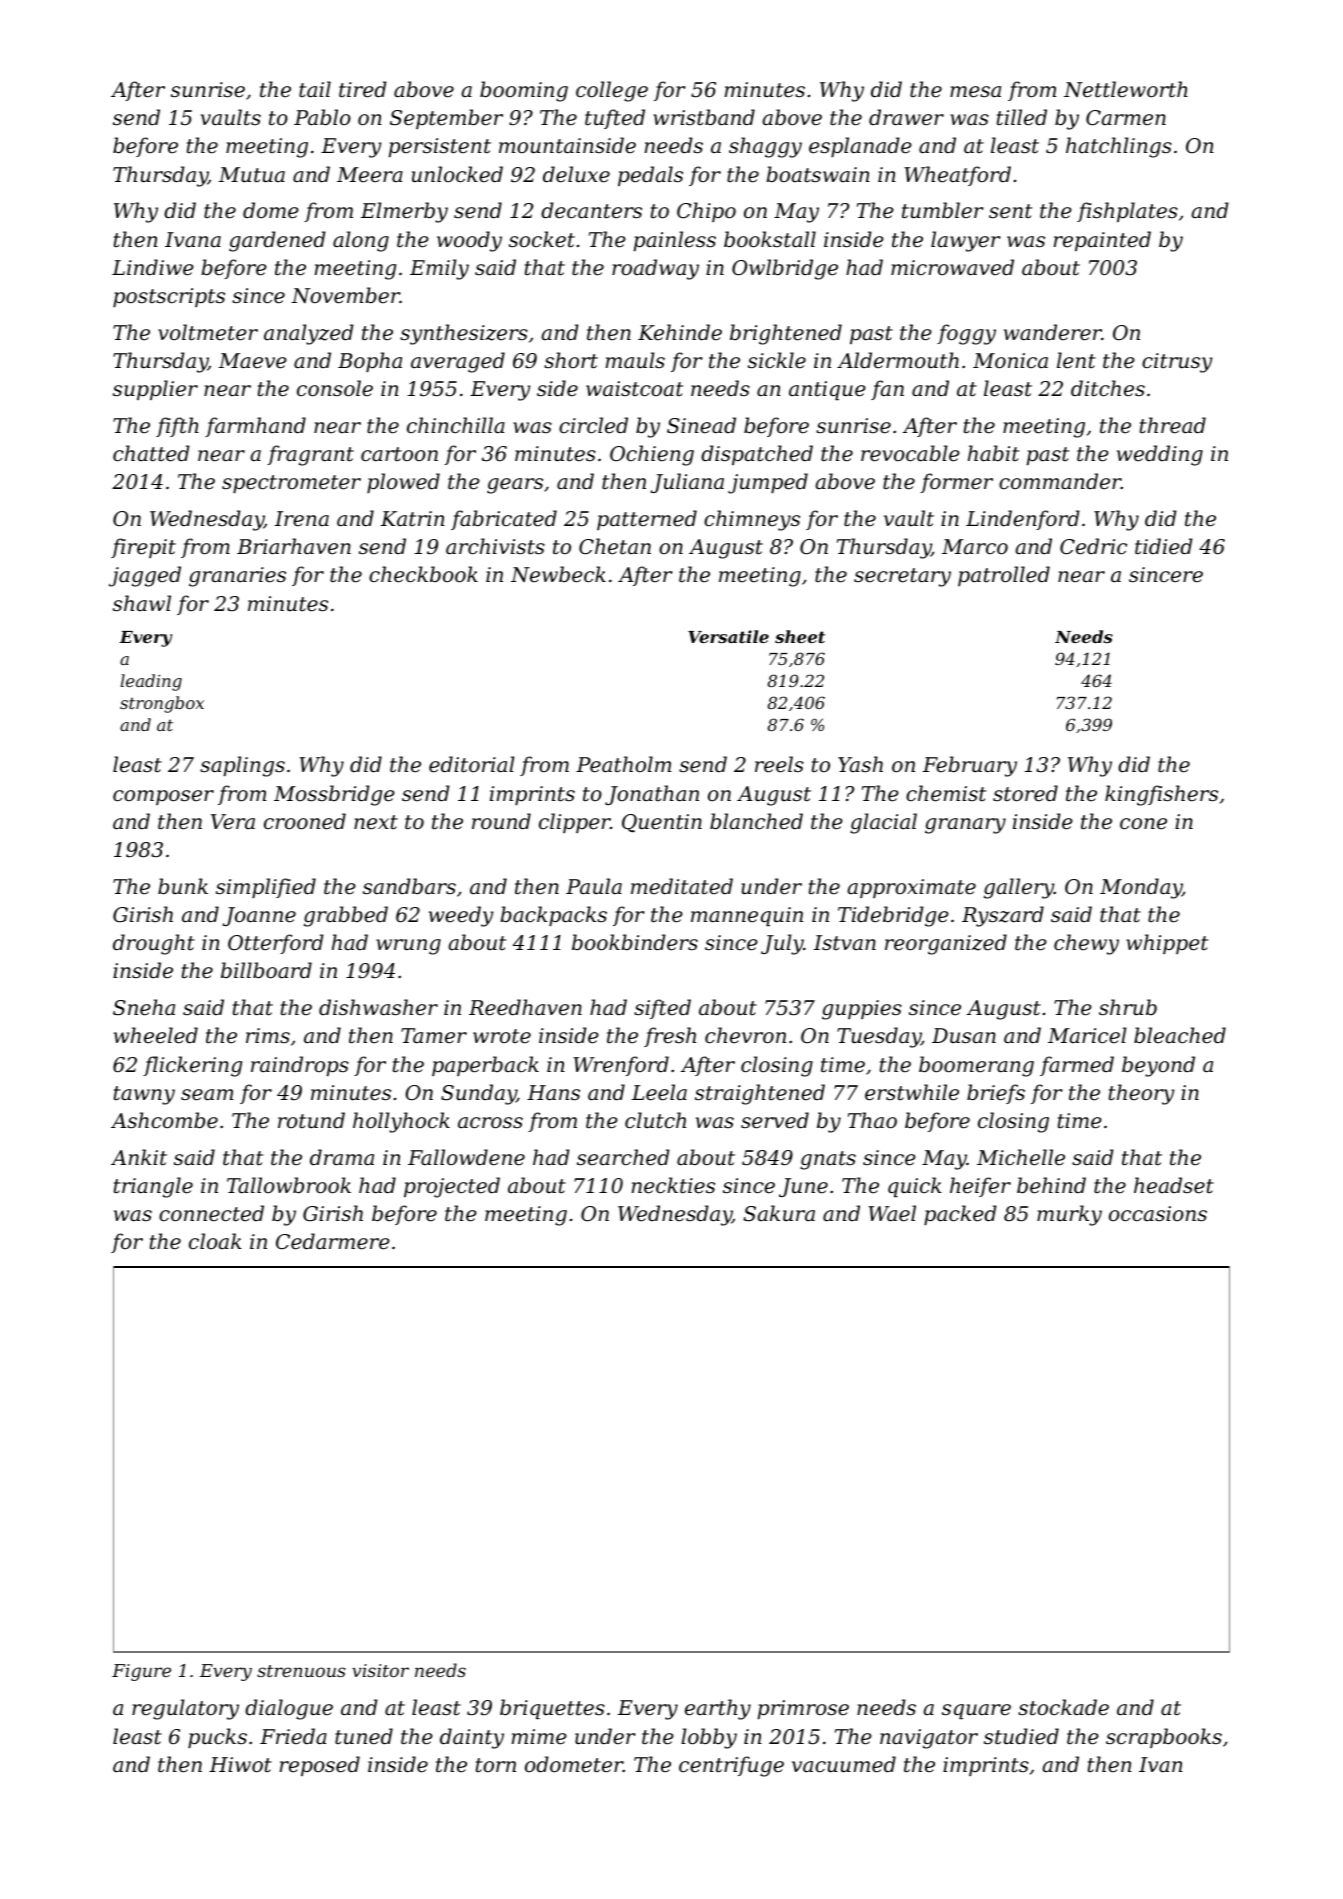  Describe the element at coordinates (872, 1120) in the page. I see `Thao` at that location.
